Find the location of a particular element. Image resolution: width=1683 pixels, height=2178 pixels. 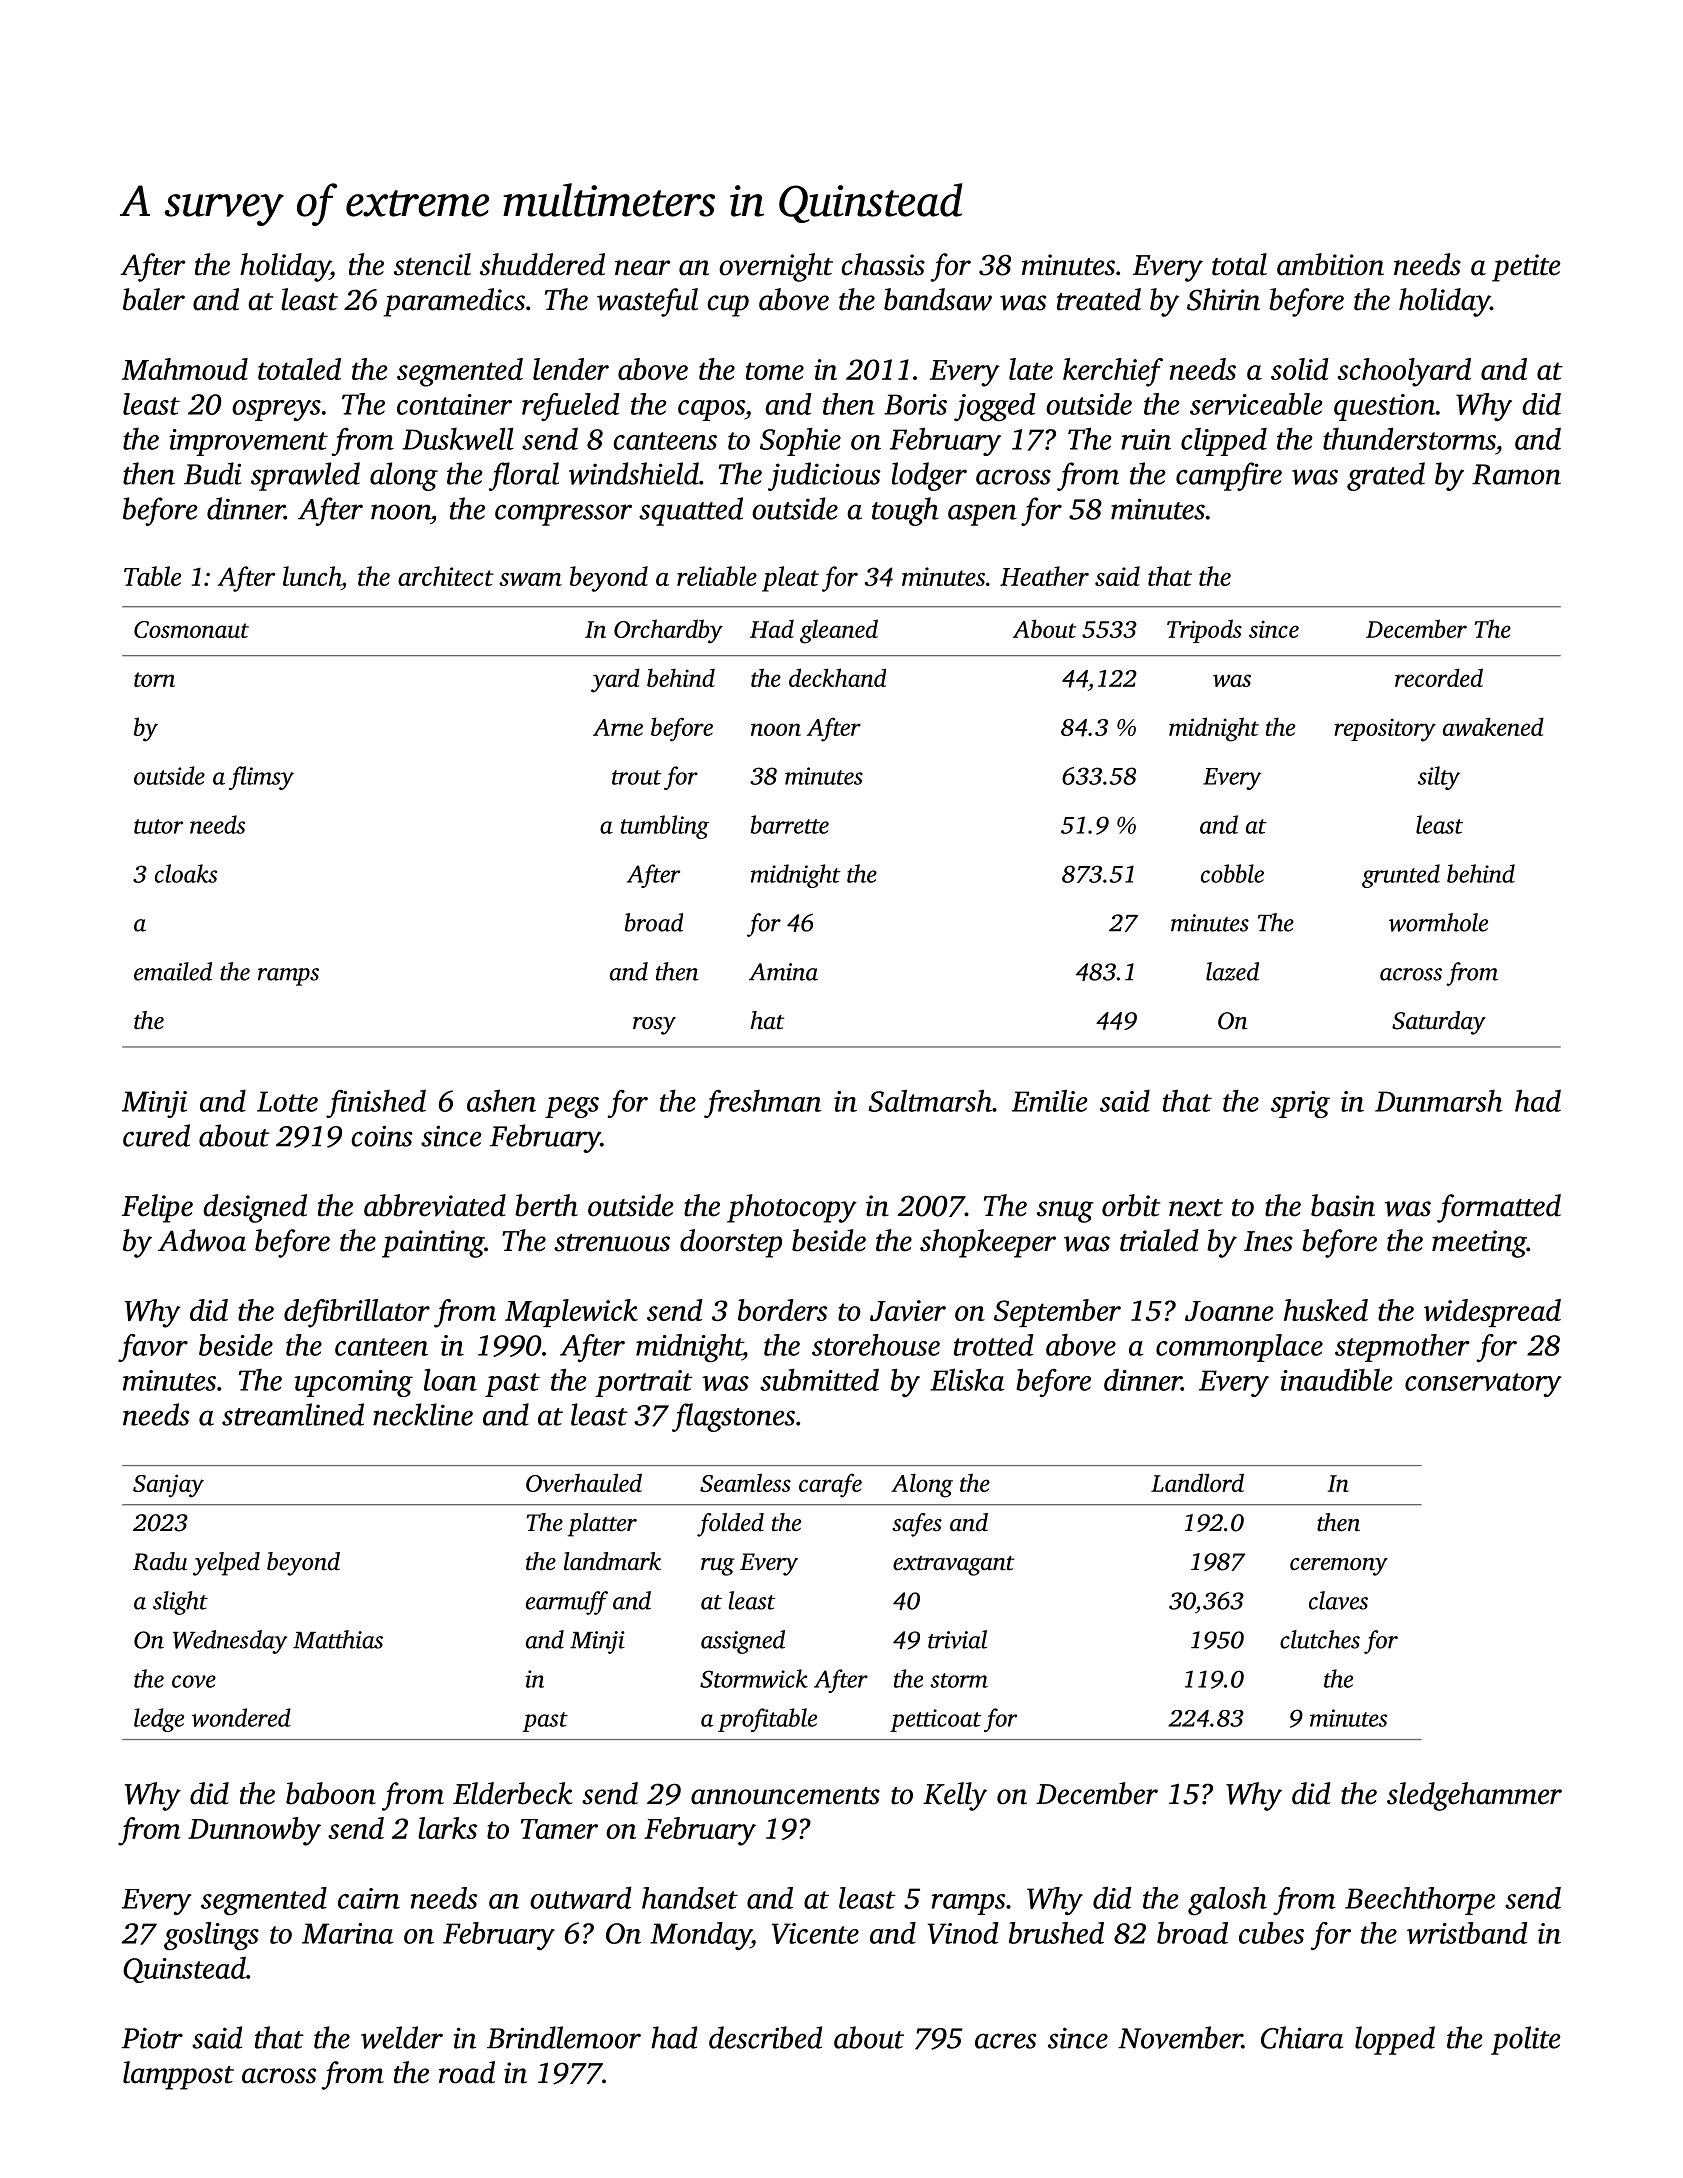

sprawled is located at coordinates (305, 476).
